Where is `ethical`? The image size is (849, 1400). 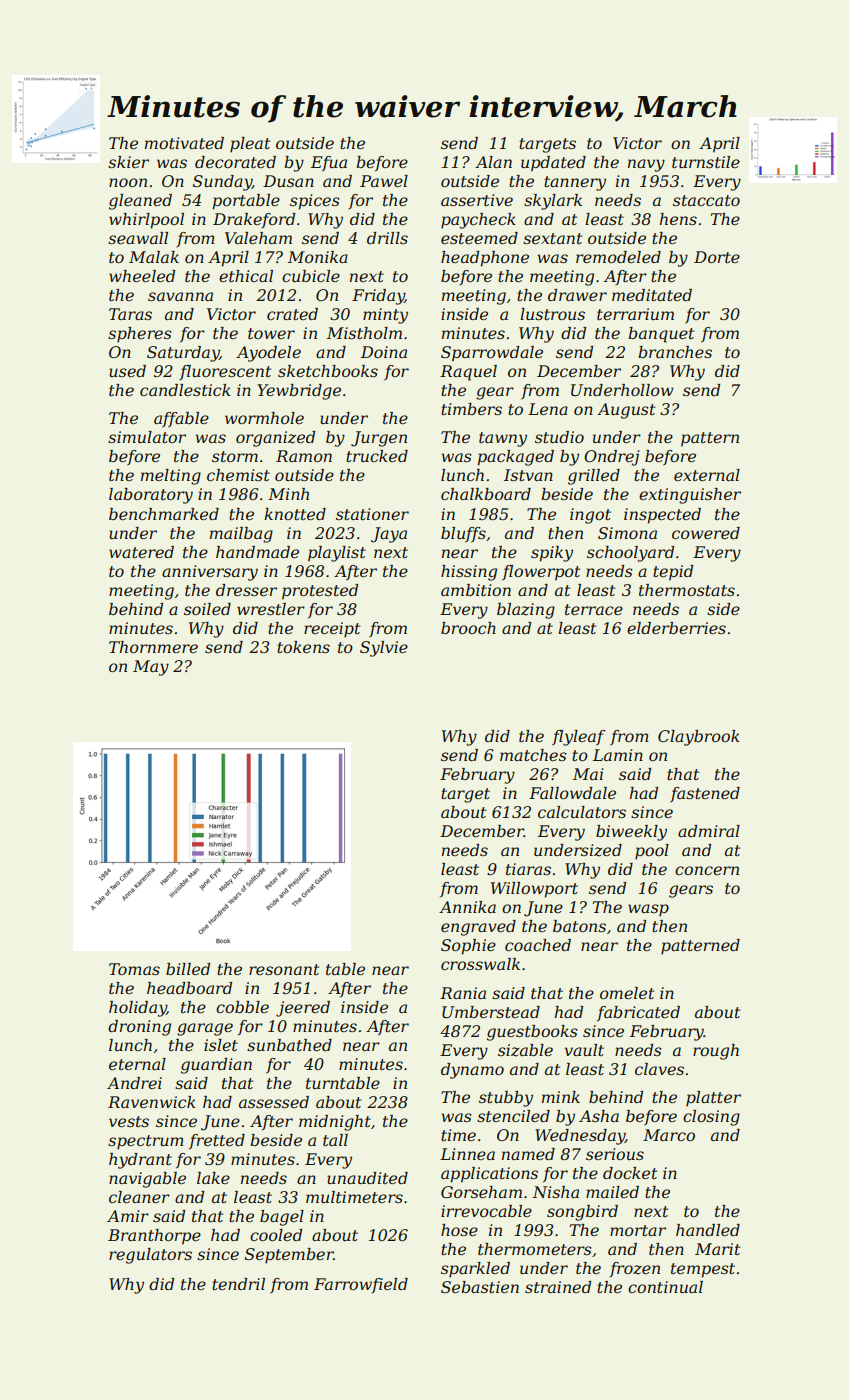
ethical is located at coordinates (246, 276).
